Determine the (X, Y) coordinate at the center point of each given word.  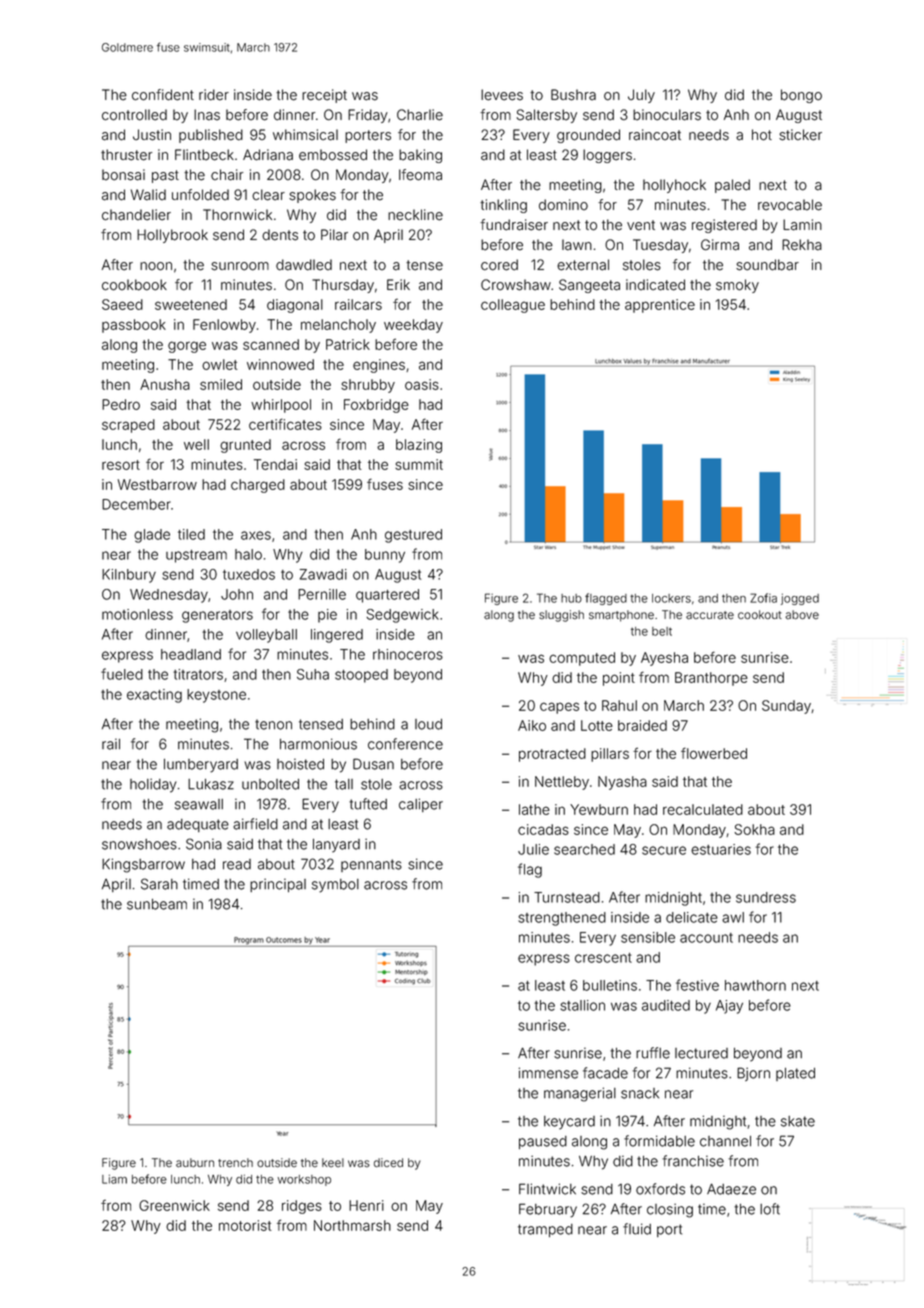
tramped (545, 1230)
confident (163, 95)
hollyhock (674, 186)
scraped (128, 426)
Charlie (420, 115)
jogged (800, 599)
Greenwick (174, 1205)
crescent (603, 958)
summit (419, 464)
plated (795, 1074)
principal (278, 885)
